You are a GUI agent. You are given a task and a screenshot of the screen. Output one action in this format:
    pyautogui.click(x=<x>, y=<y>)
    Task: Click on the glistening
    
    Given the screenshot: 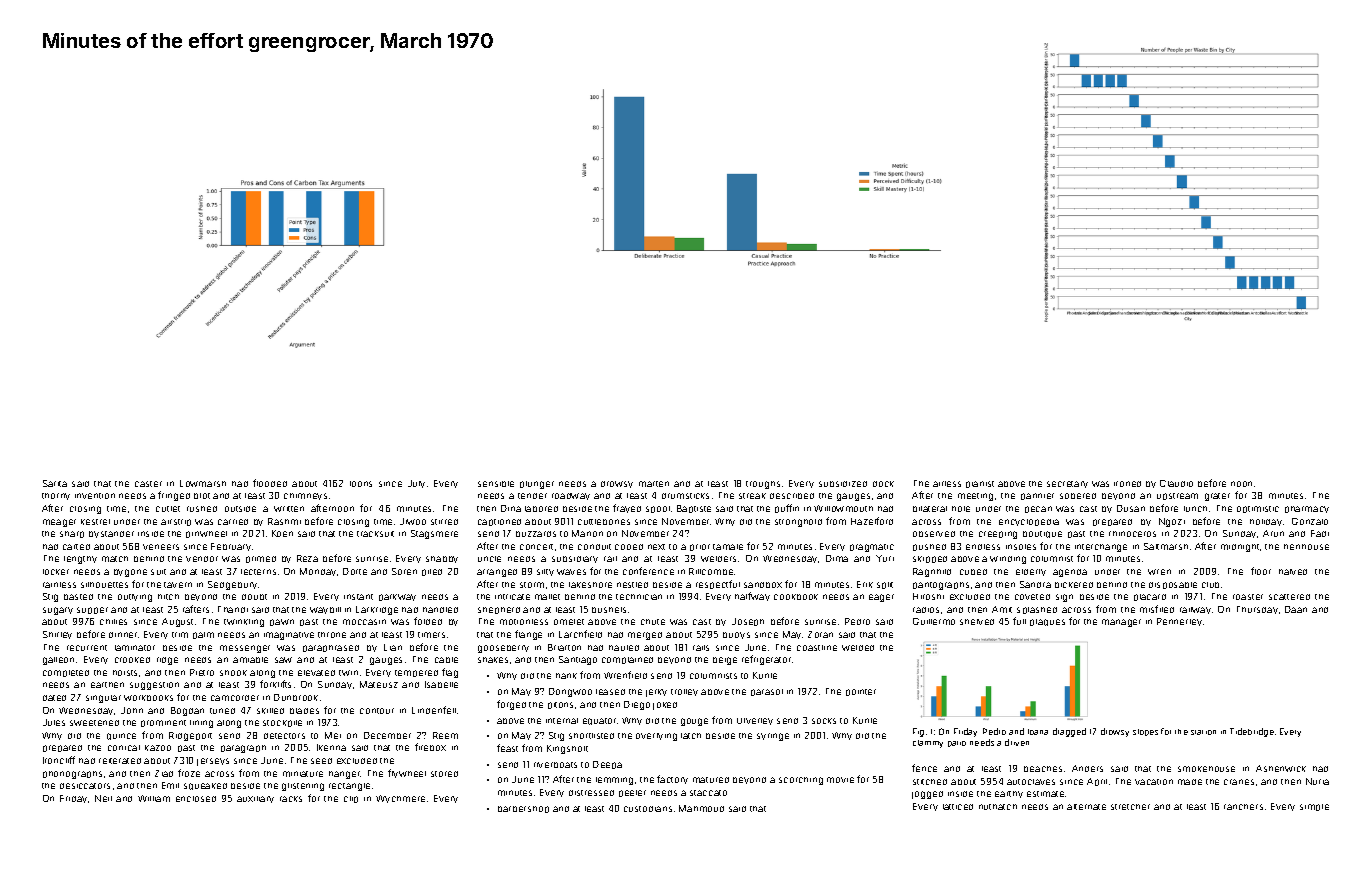 What is the action you would take?
    pyautogui.click(x=303, y=787)
